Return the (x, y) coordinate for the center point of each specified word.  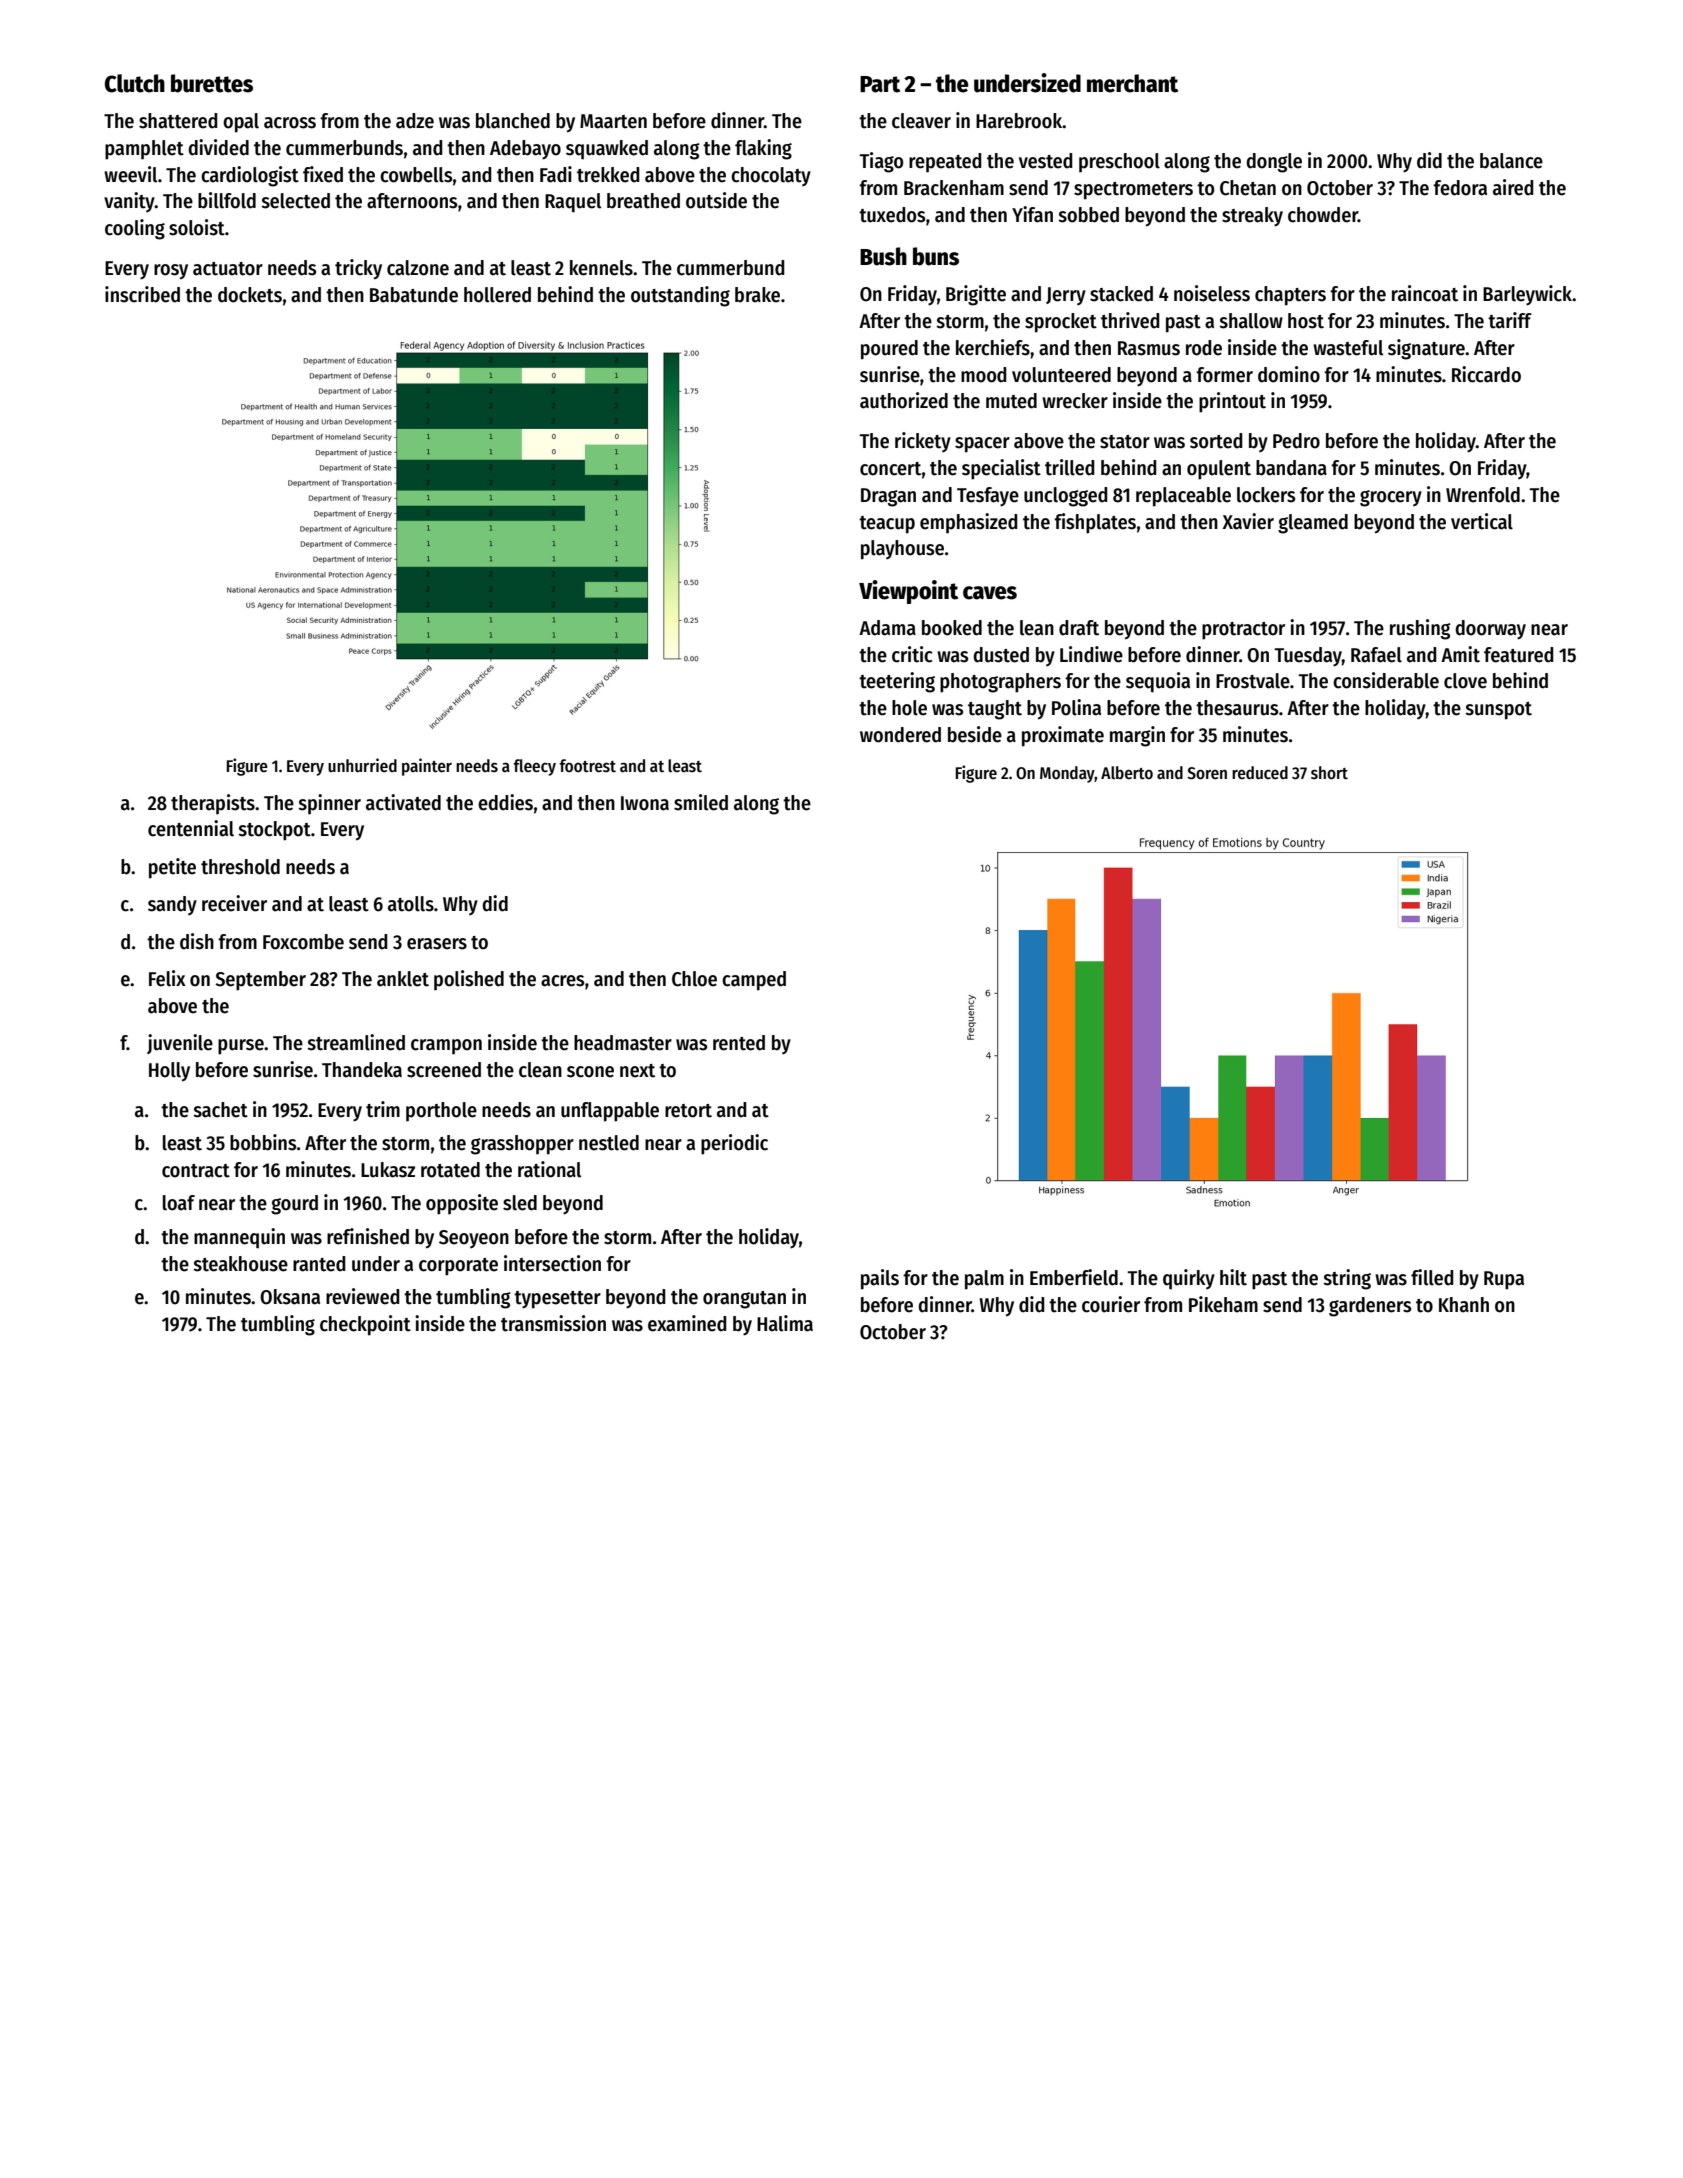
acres (562, 981)
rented (739, 1043)
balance (1511, 161)
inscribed (142, 294)
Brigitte (976, 295)
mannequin (239, 1238)
